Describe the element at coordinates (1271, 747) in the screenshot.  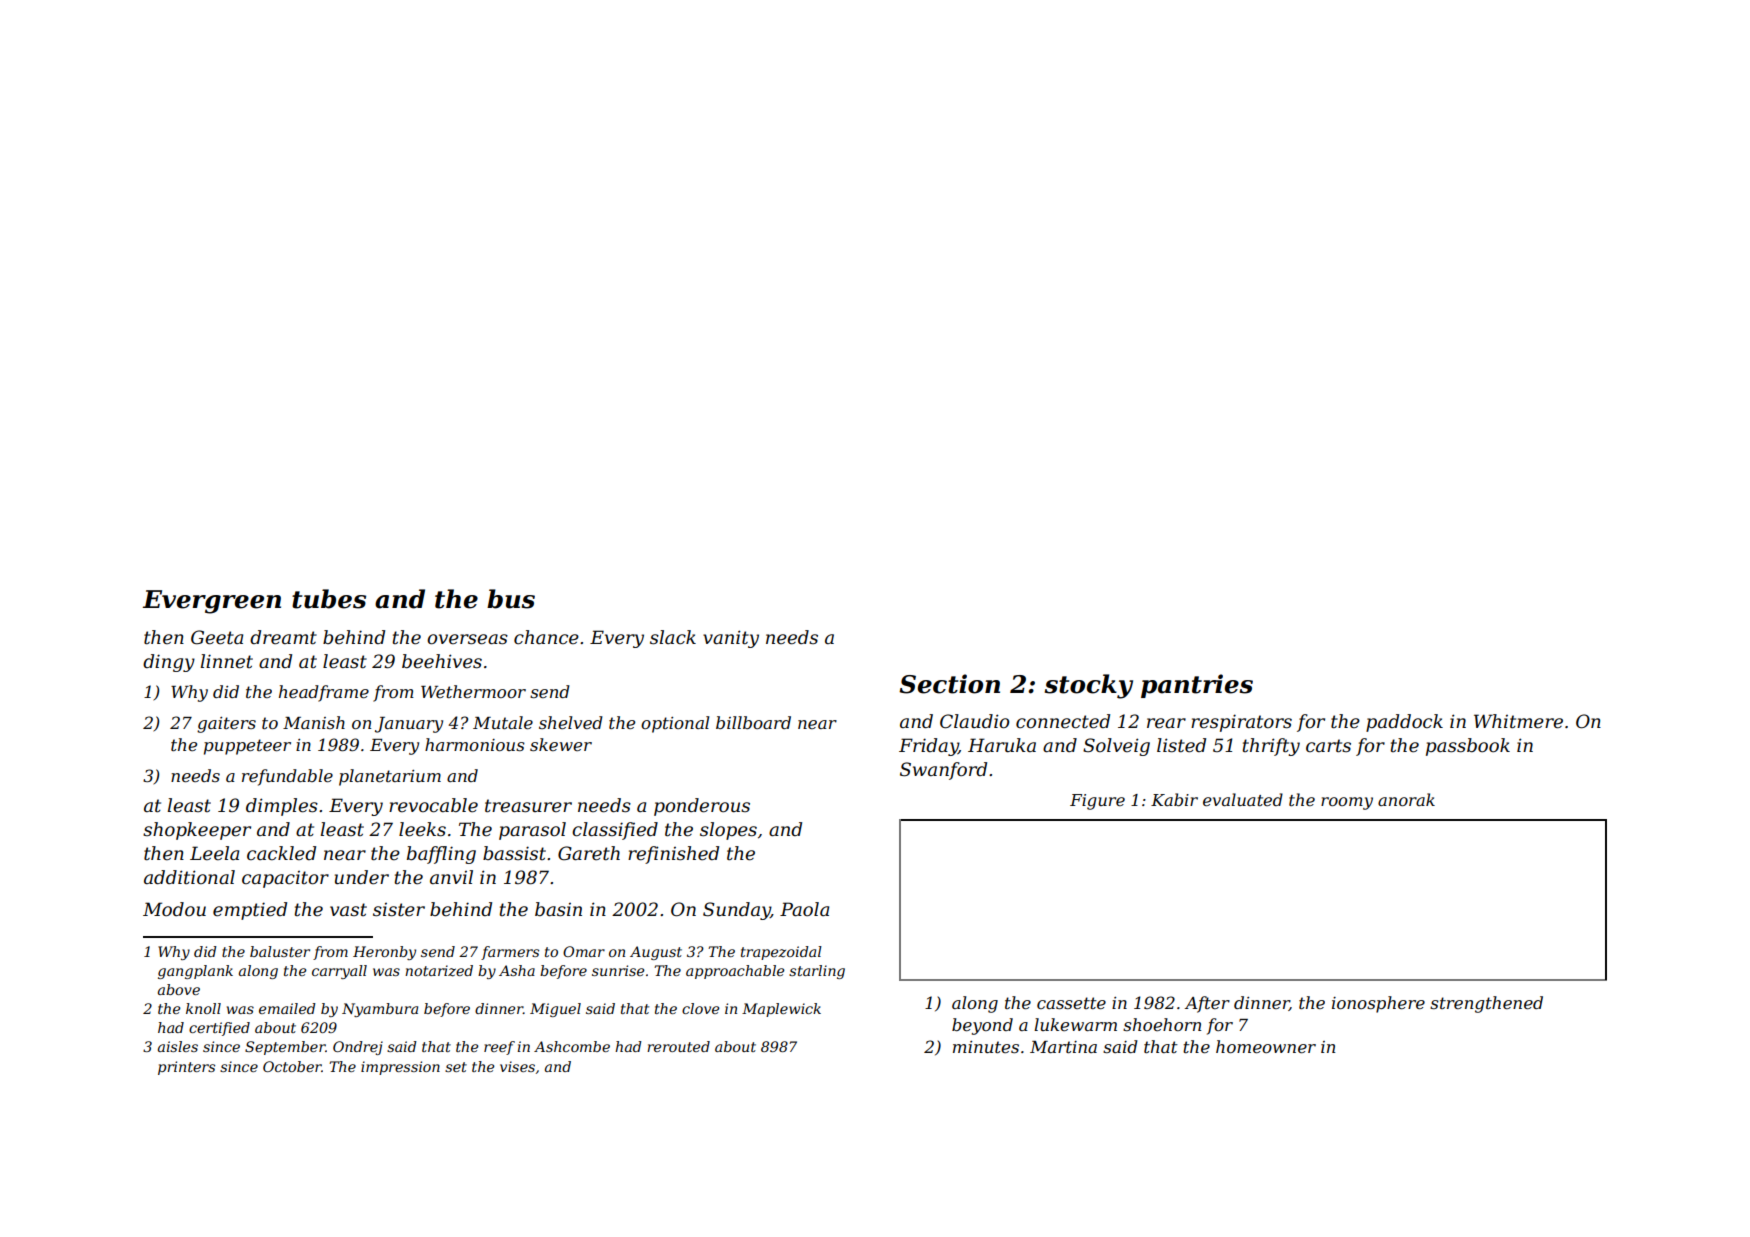
I see `thrifty` at that location.
